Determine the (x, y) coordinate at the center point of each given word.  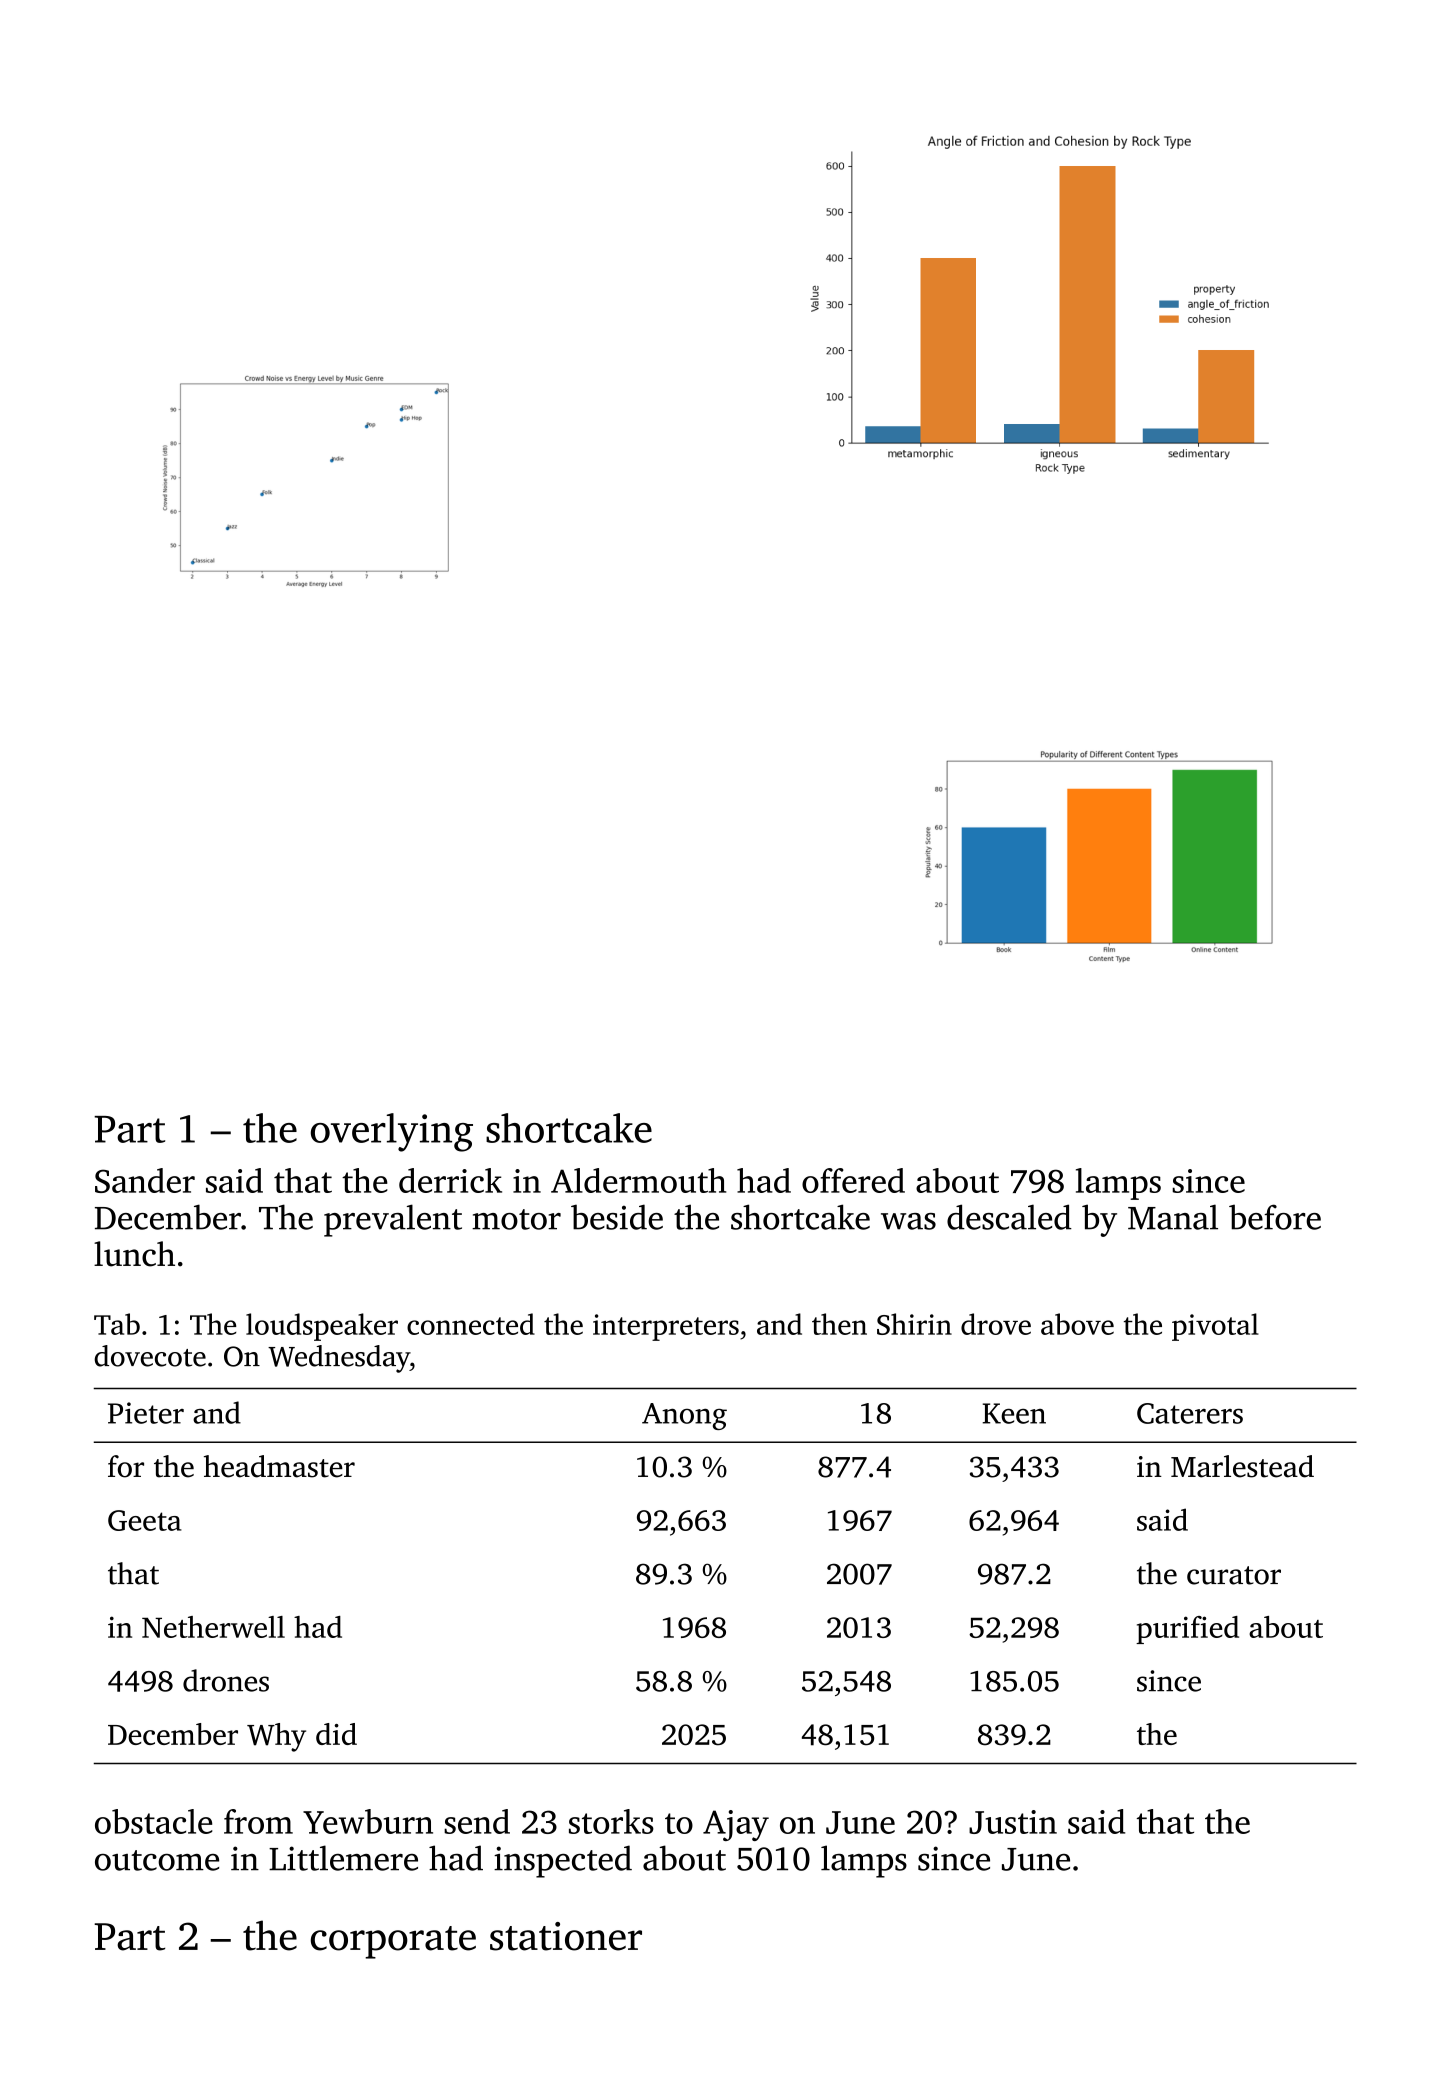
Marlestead (1242, 1466)
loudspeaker (322, 1327)
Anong (684, 1416)
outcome (157, 1860)
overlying (392, 1132)
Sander (145, 1180)
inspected (563, 1861)
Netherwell (213, 1627)
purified (1187, 1630)
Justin (1013, 1822)
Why (276, 1737)
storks (611, 1821)
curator (1234, 1575)
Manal (1173, 1217)
